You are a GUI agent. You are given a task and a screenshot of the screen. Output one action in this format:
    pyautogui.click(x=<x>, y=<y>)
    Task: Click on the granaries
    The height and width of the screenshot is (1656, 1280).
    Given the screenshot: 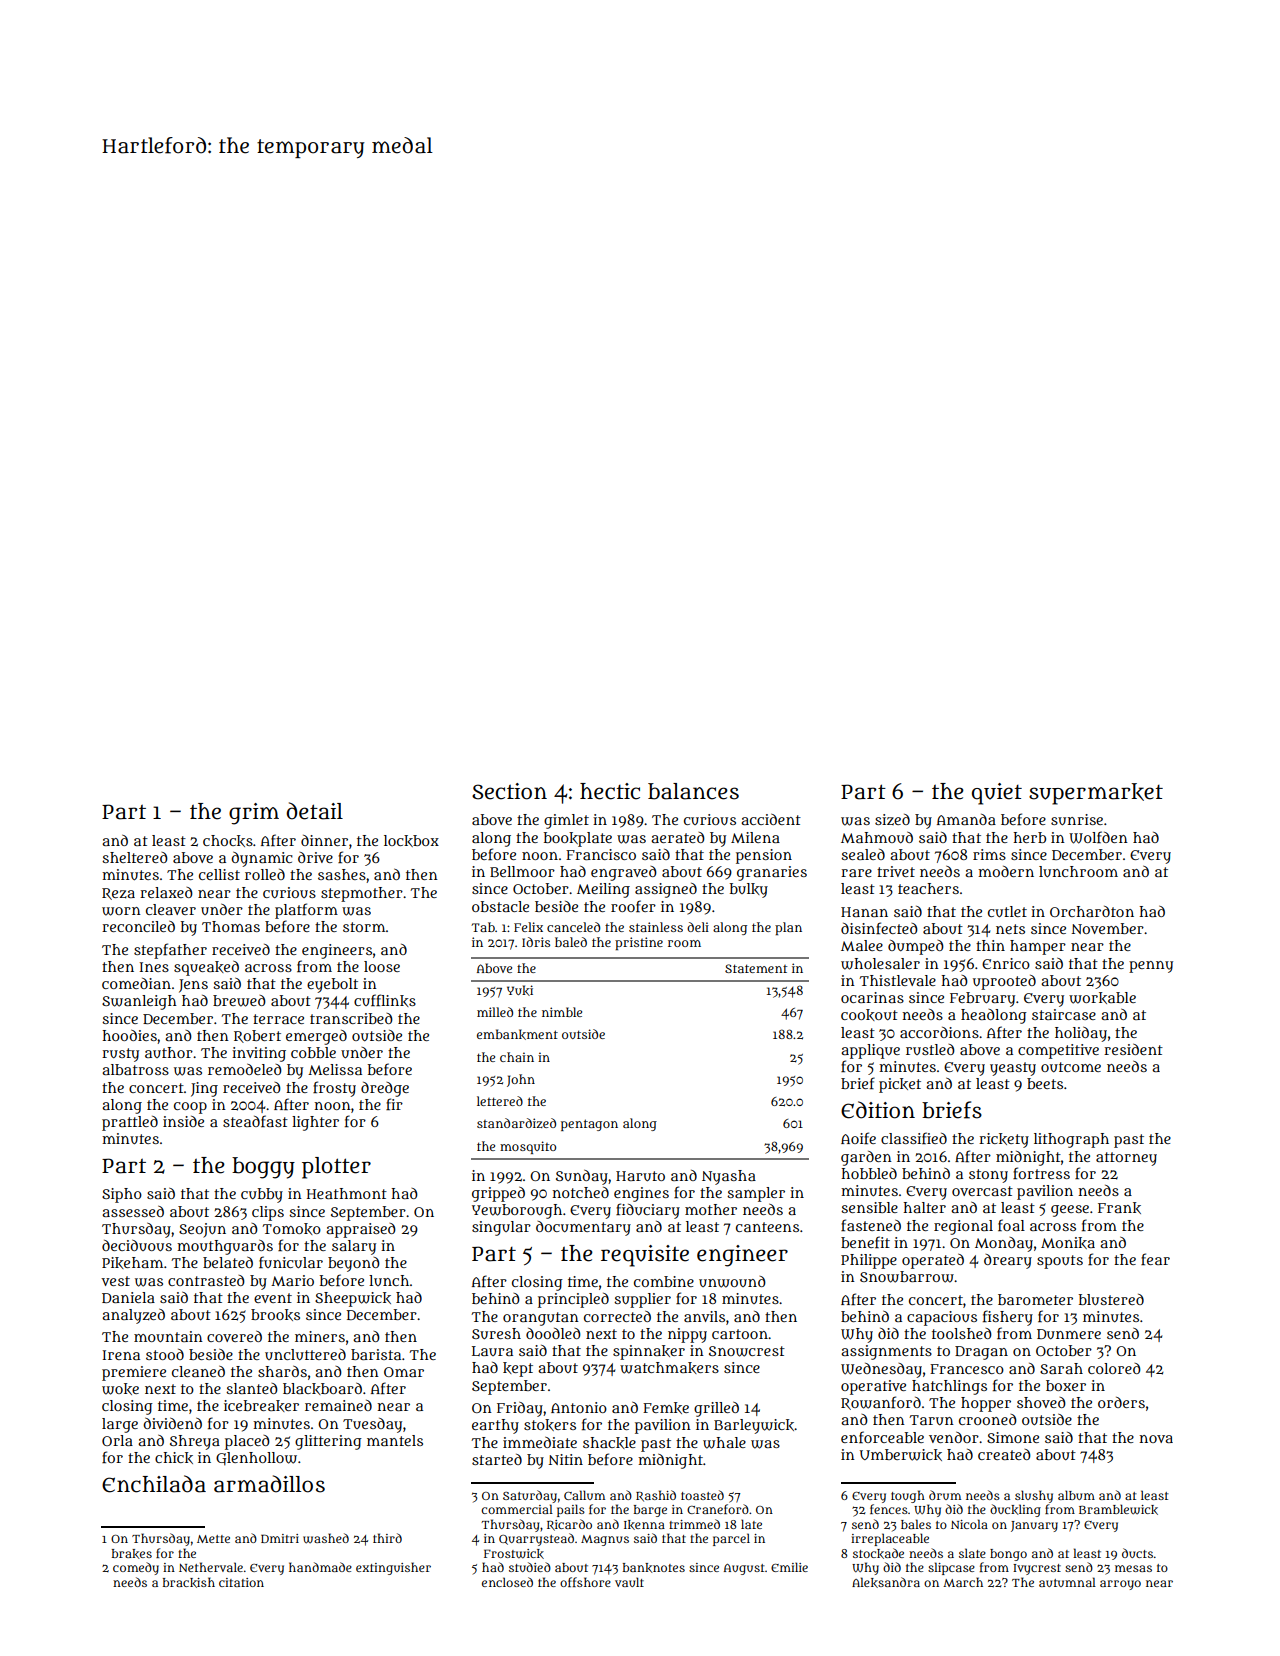 What is the action you would take?
    pyautogui.click(x=772, y=873)
